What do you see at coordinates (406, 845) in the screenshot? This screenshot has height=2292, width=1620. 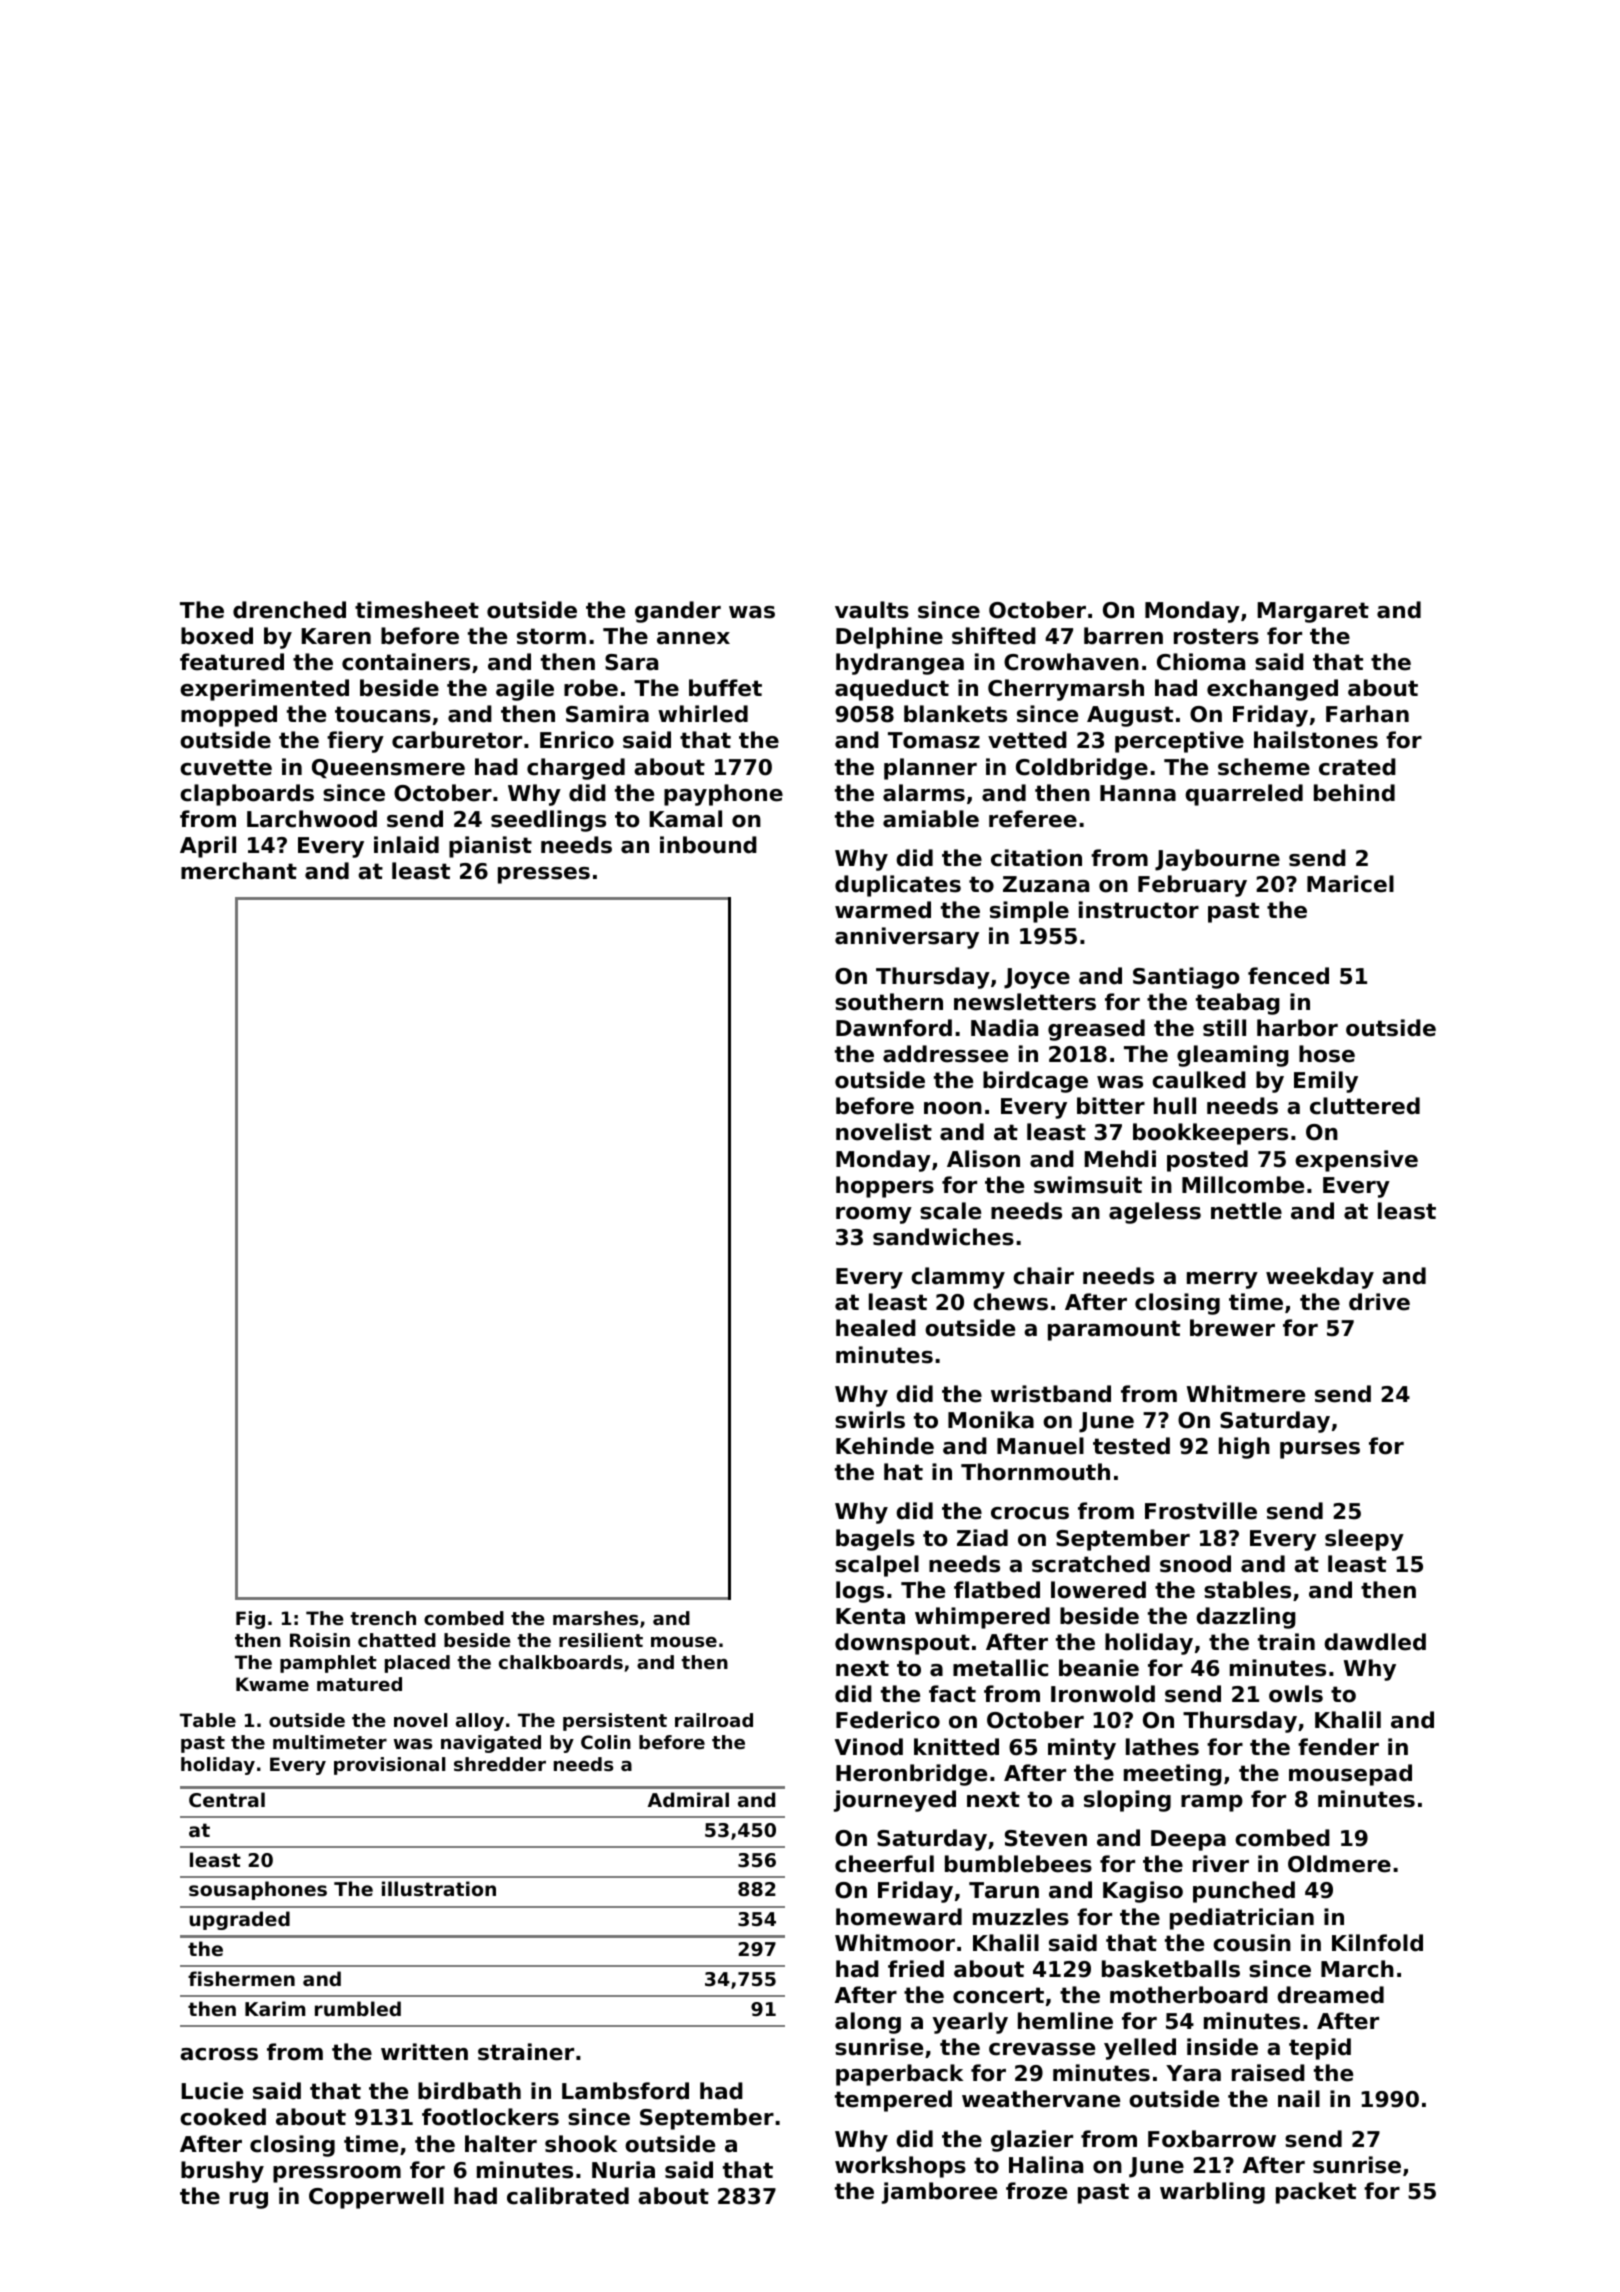 I see `inlaid` at bounding box center [406, 845].
